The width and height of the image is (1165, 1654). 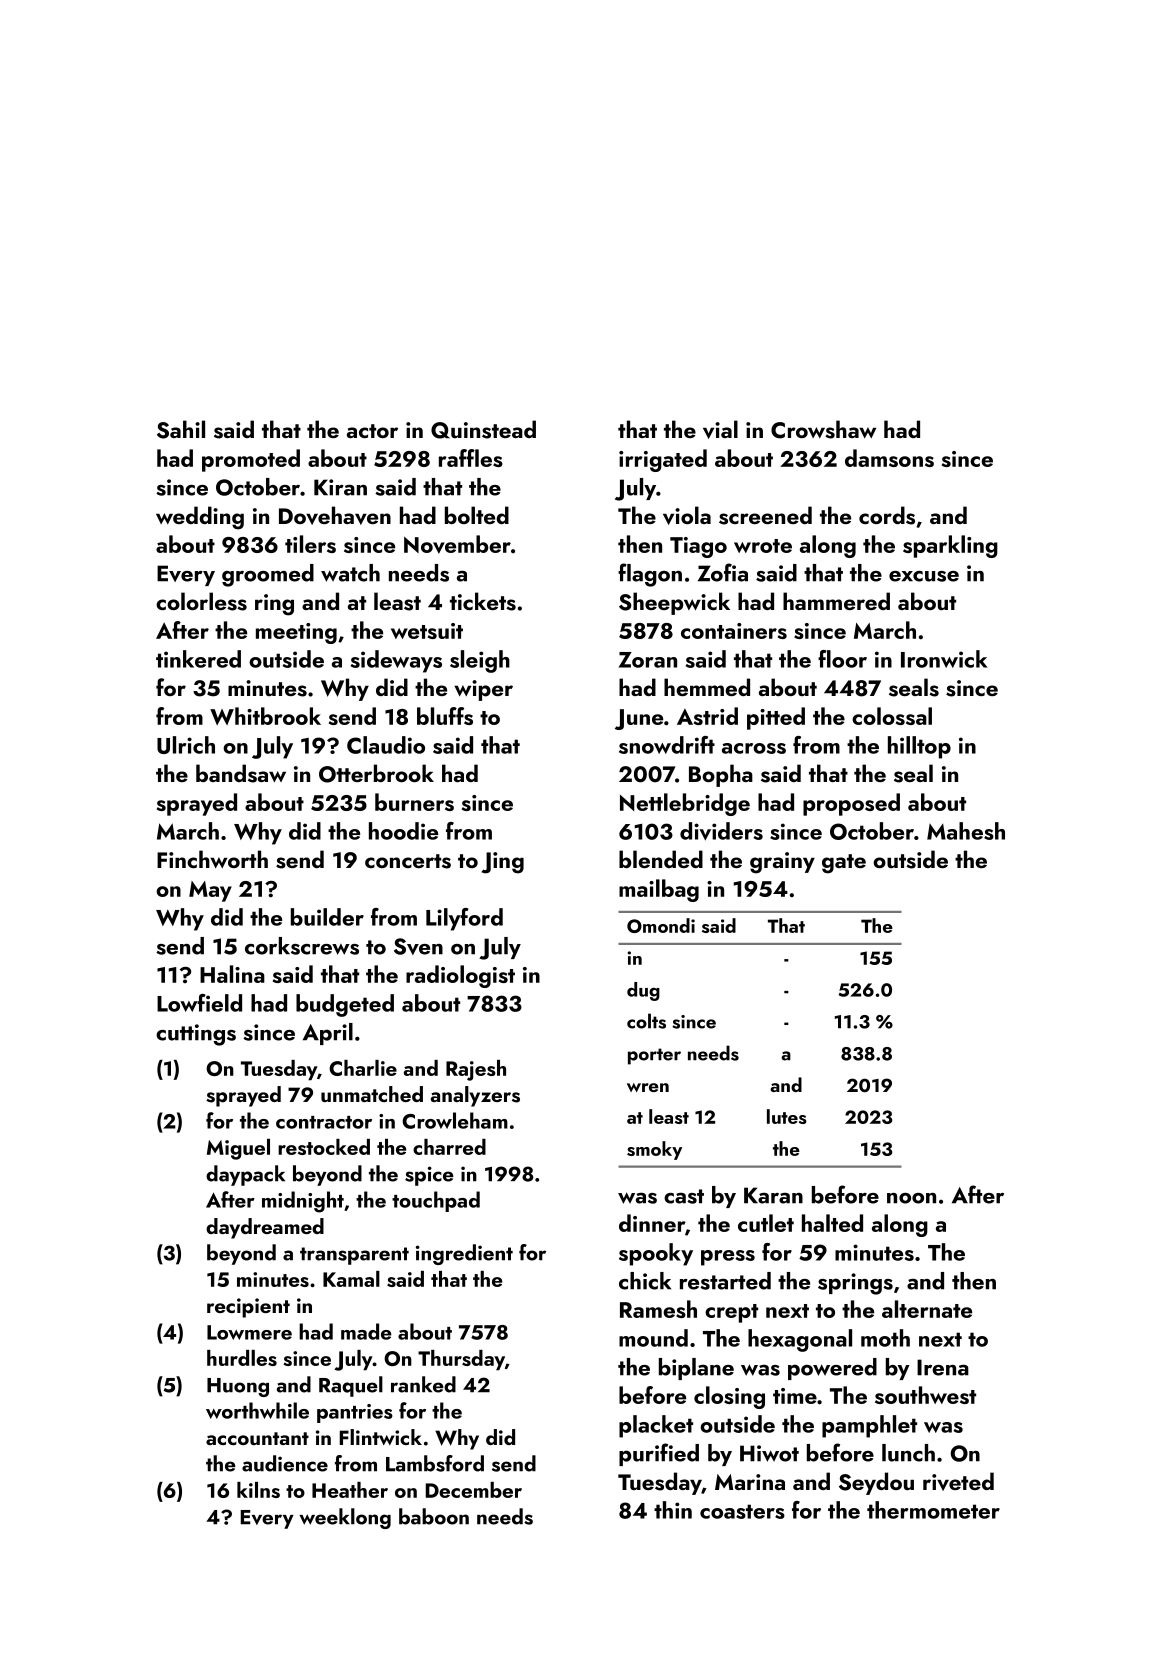 What do you see at coordinates (887, 515) in the image?
I see `cords` at bounding box center [887, 515].
